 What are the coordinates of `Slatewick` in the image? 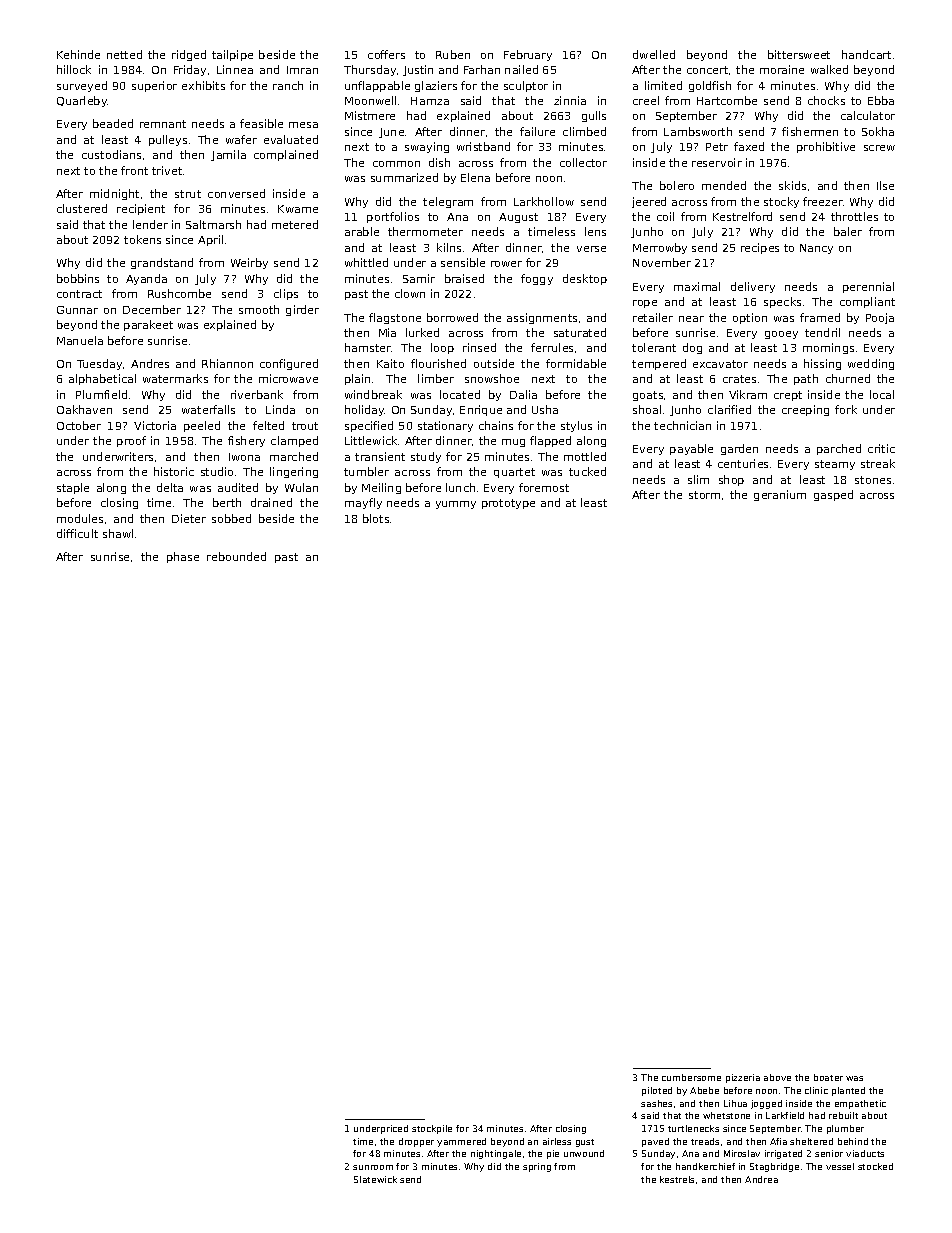 It's located at (375, 1179).
